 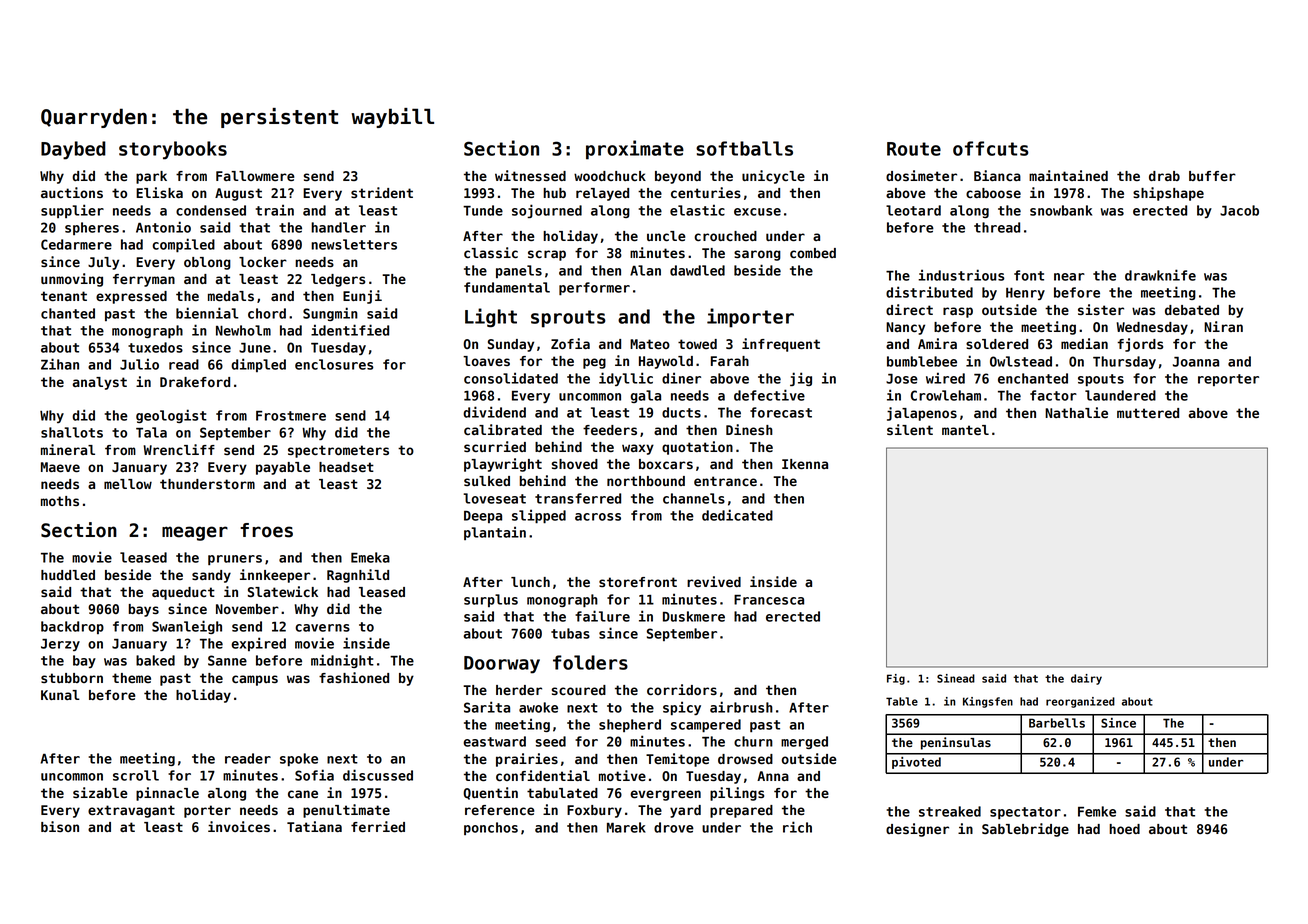 I want to click on handler, so click(x=338, y=227).
